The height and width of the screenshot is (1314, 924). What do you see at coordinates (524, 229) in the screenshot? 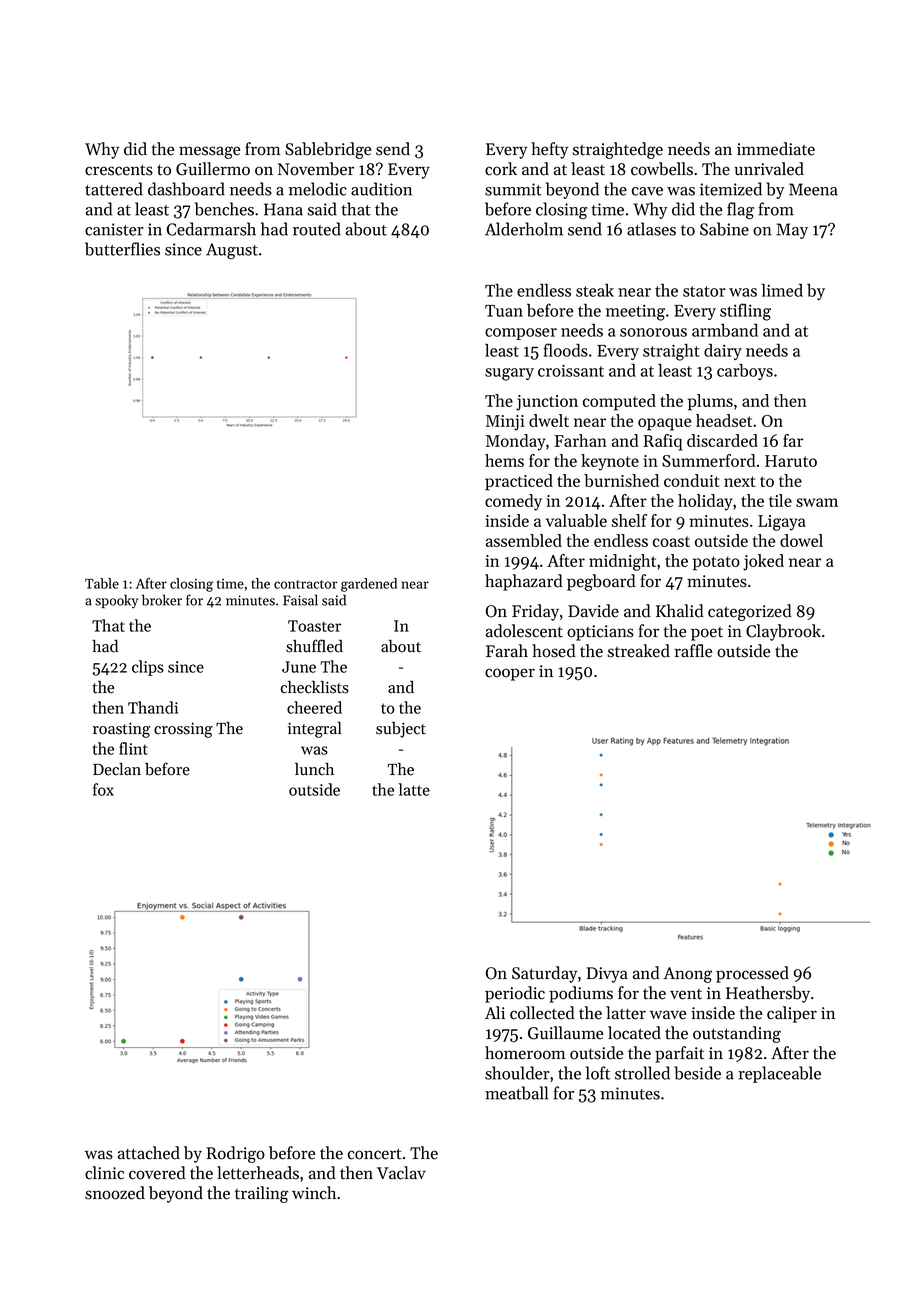
I see `Alderholm` at bounding box center [524, 229].
